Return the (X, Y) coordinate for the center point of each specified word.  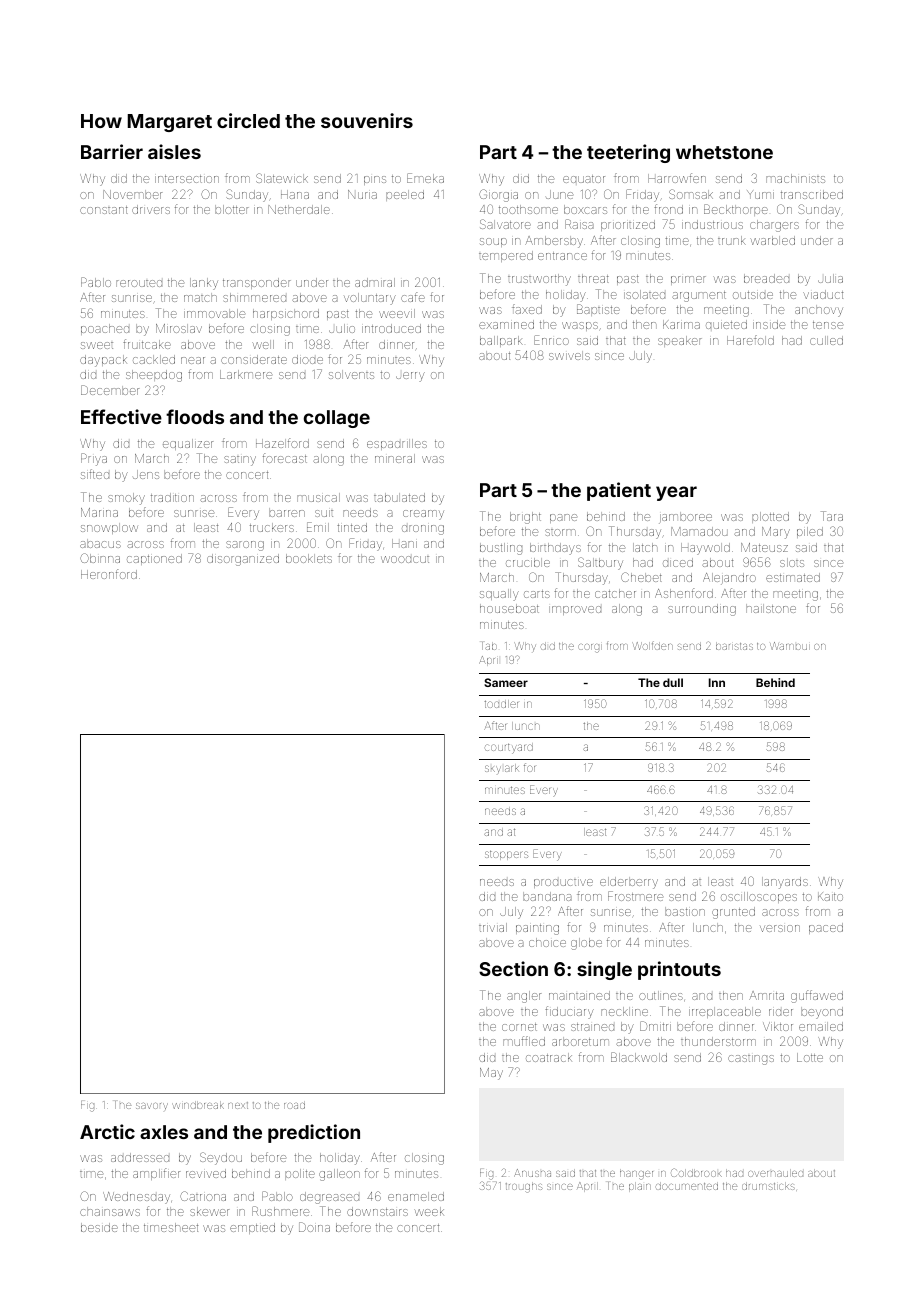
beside (99, 1227)
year (676, 493)
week (429, 1211)
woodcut (405, 559)
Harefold (750, 340)
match (200, 297)
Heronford (109, 574)
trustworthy (539, 280)
